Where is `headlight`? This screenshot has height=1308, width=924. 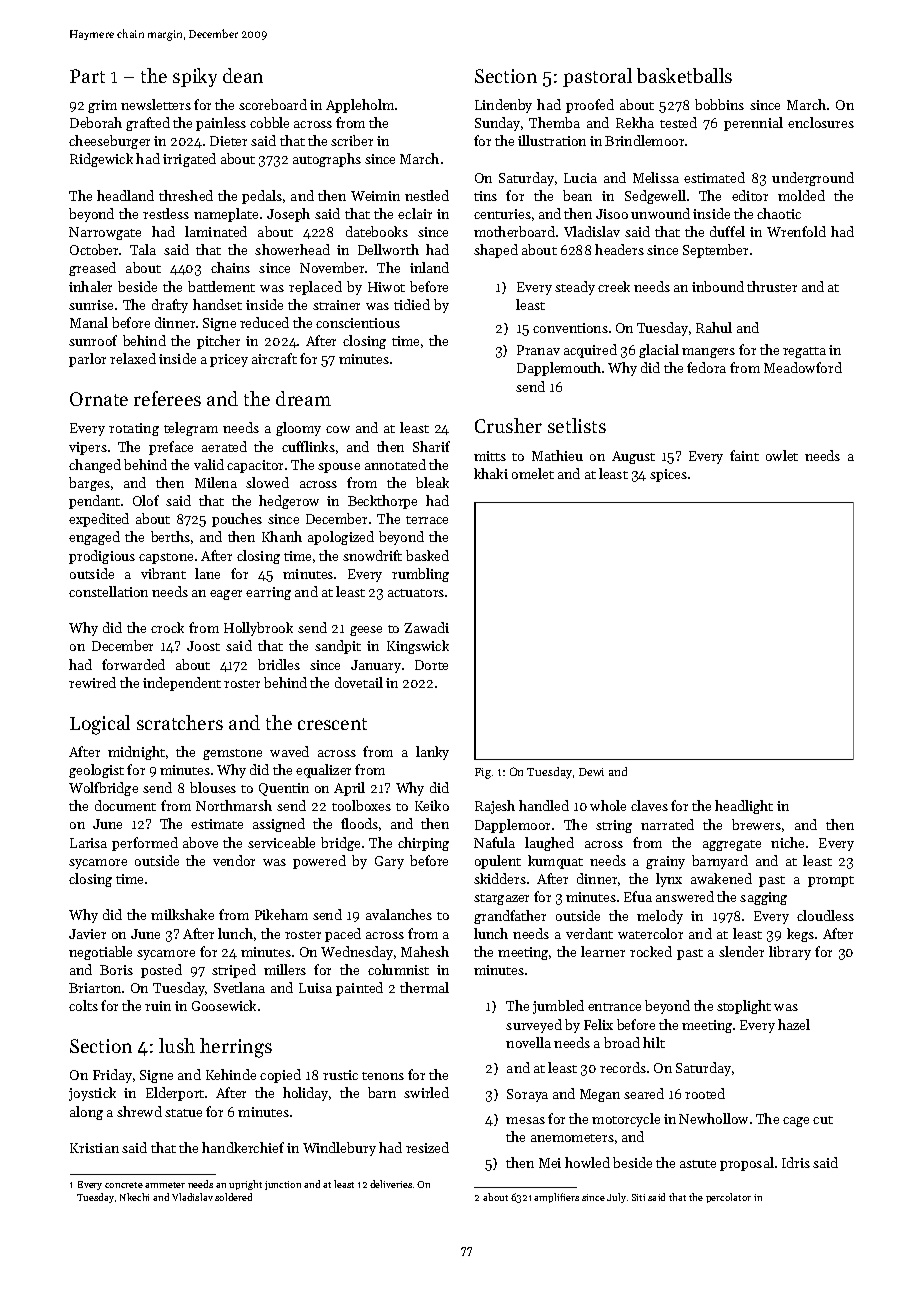
headlight is located at coordinates (744, 807).
